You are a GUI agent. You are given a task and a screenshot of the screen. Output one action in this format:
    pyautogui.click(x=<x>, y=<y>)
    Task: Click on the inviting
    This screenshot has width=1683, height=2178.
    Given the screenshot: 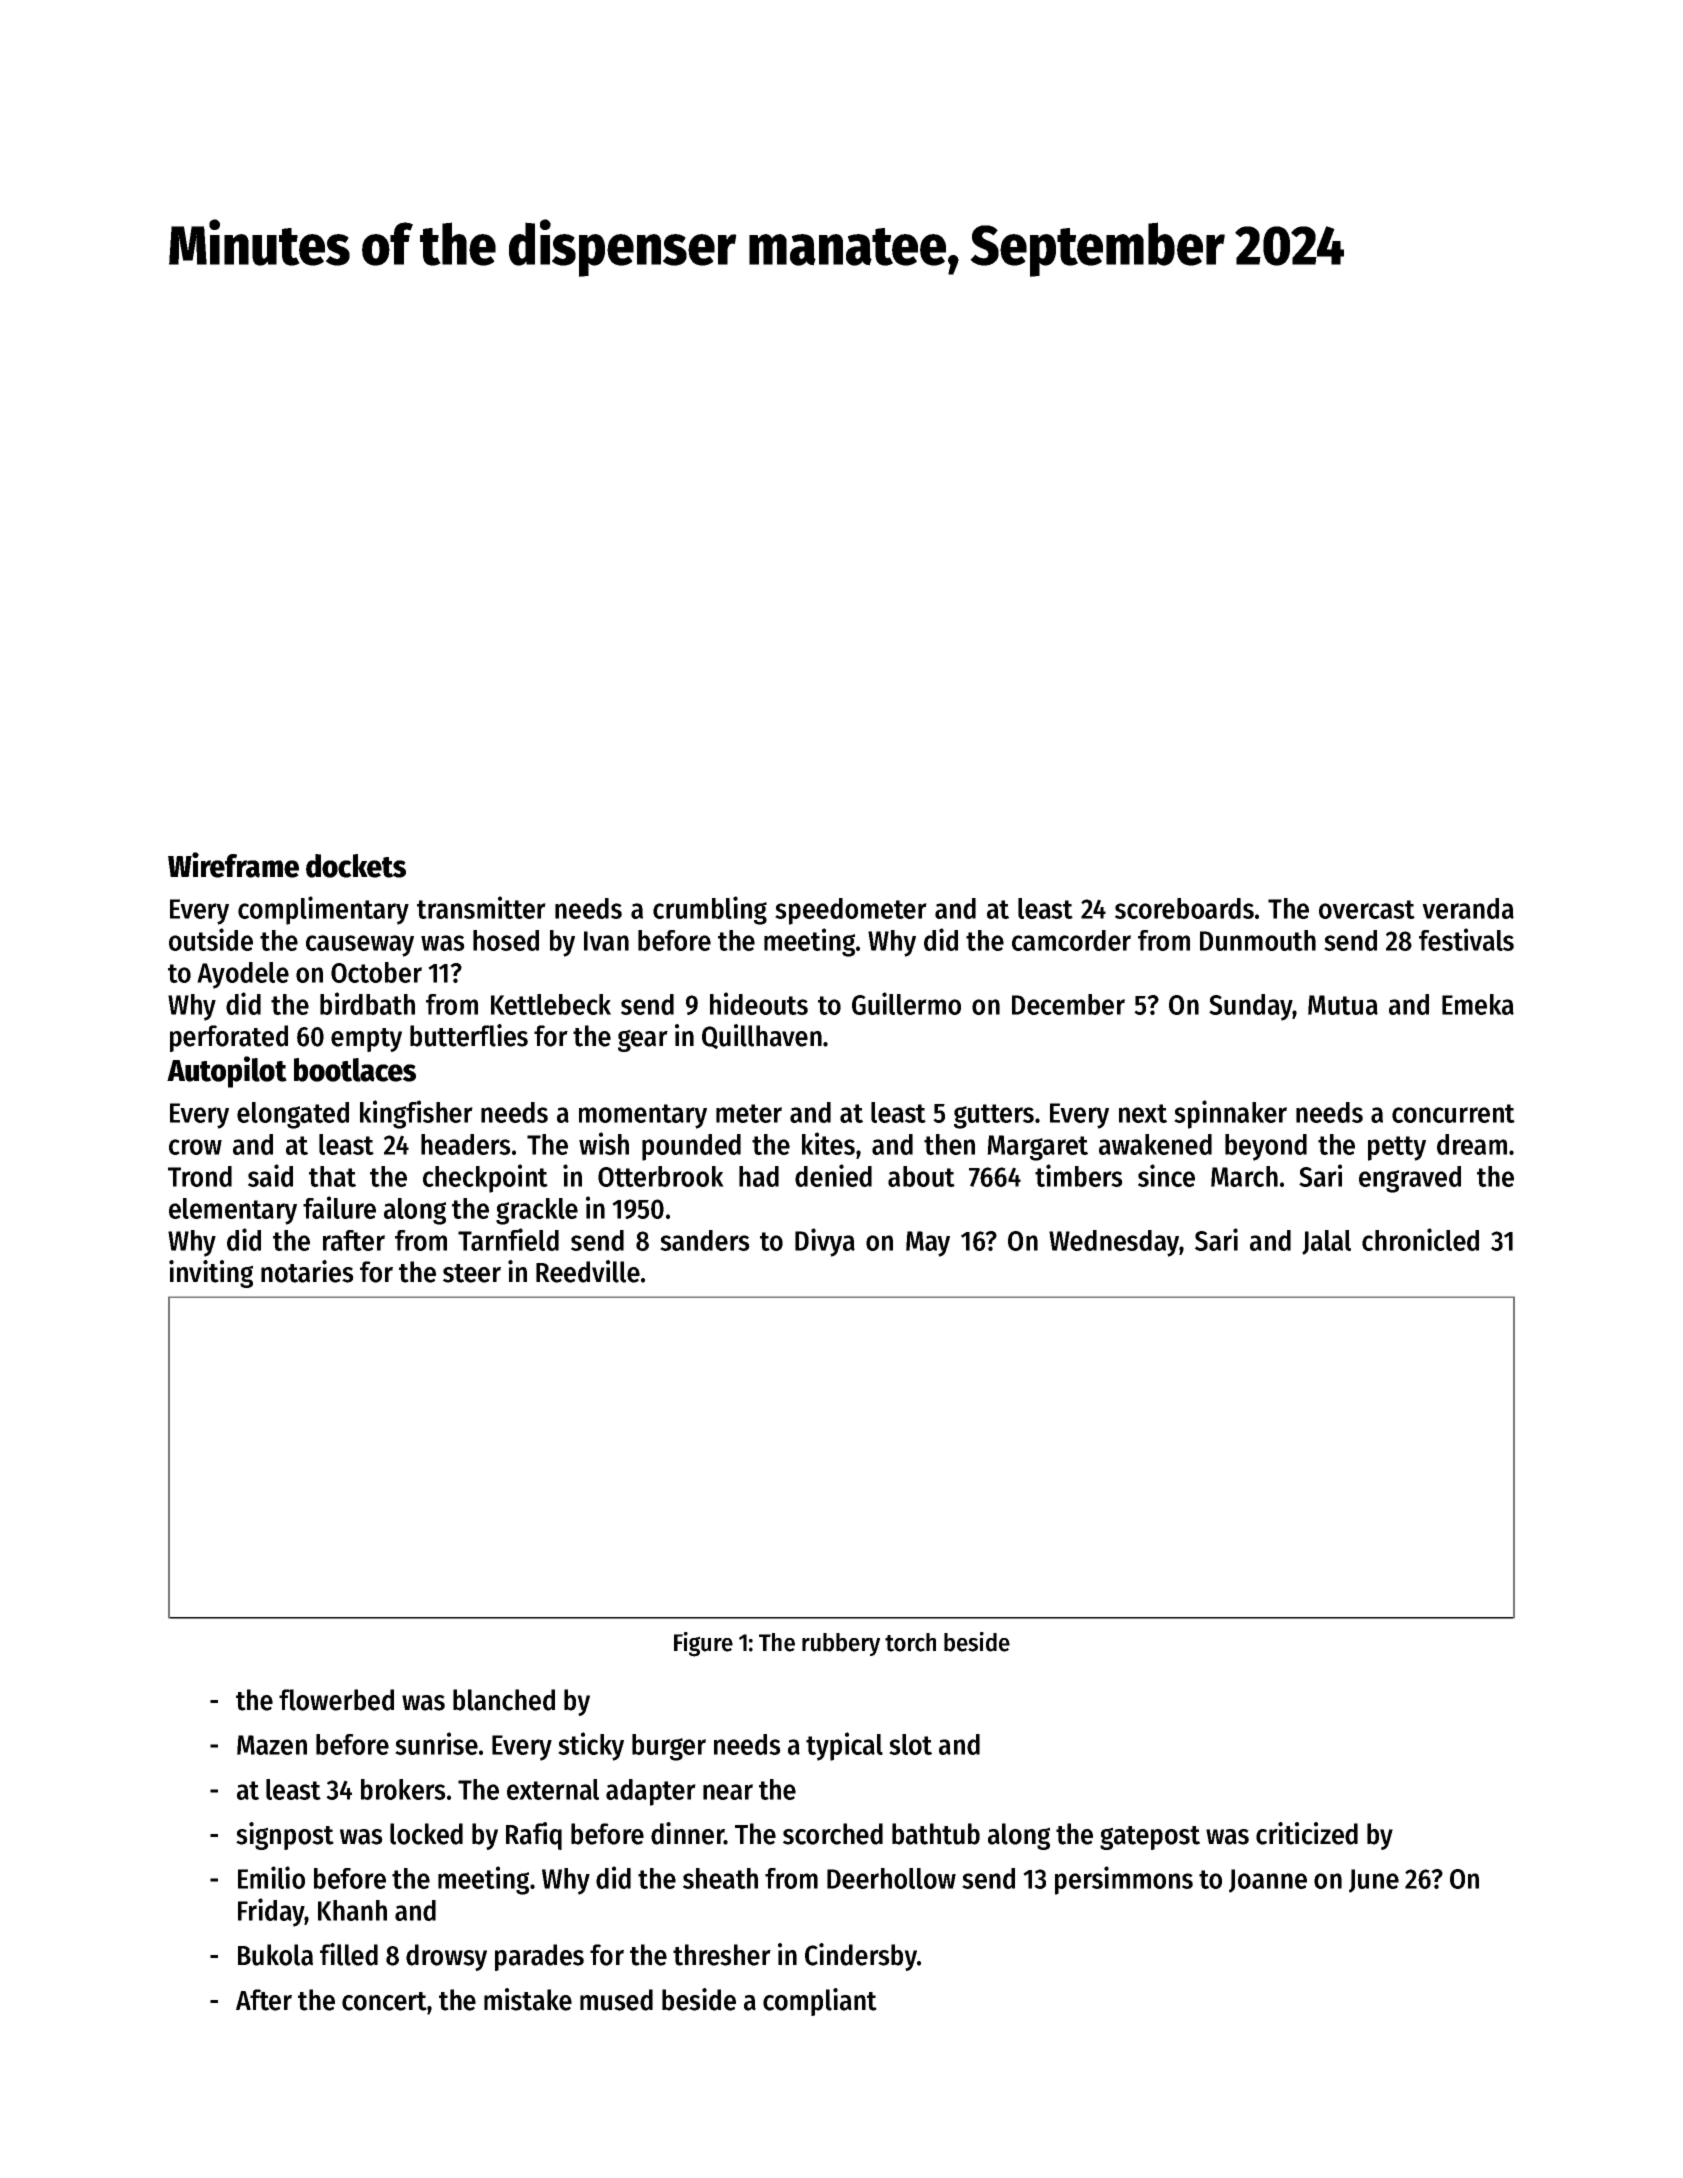 What is the action you would take?
    pyautogui.click(x=211, y=1274)
